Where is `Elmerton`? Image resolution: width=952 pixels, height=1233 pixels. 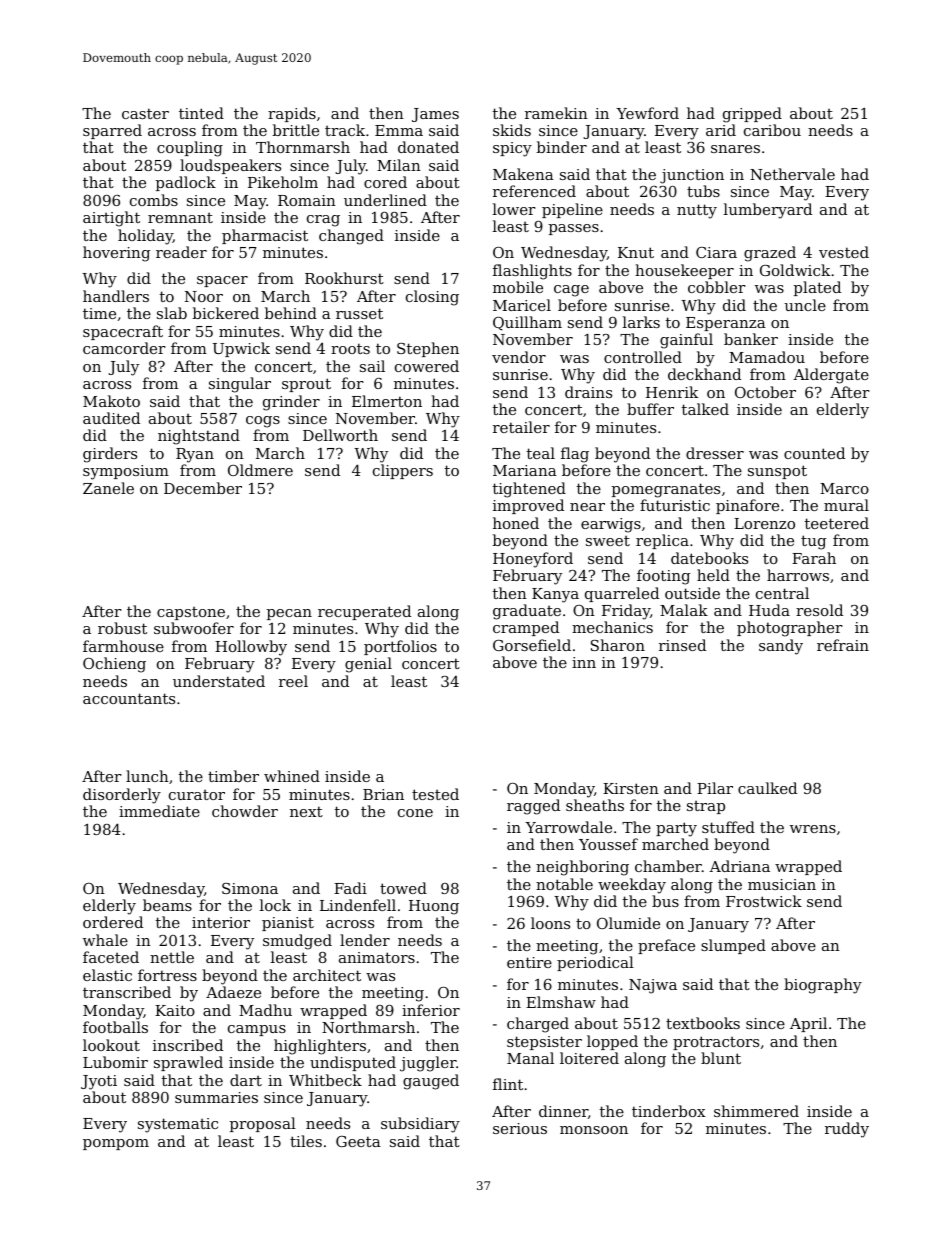 Elmerton is located at coordinates (387, 401).
